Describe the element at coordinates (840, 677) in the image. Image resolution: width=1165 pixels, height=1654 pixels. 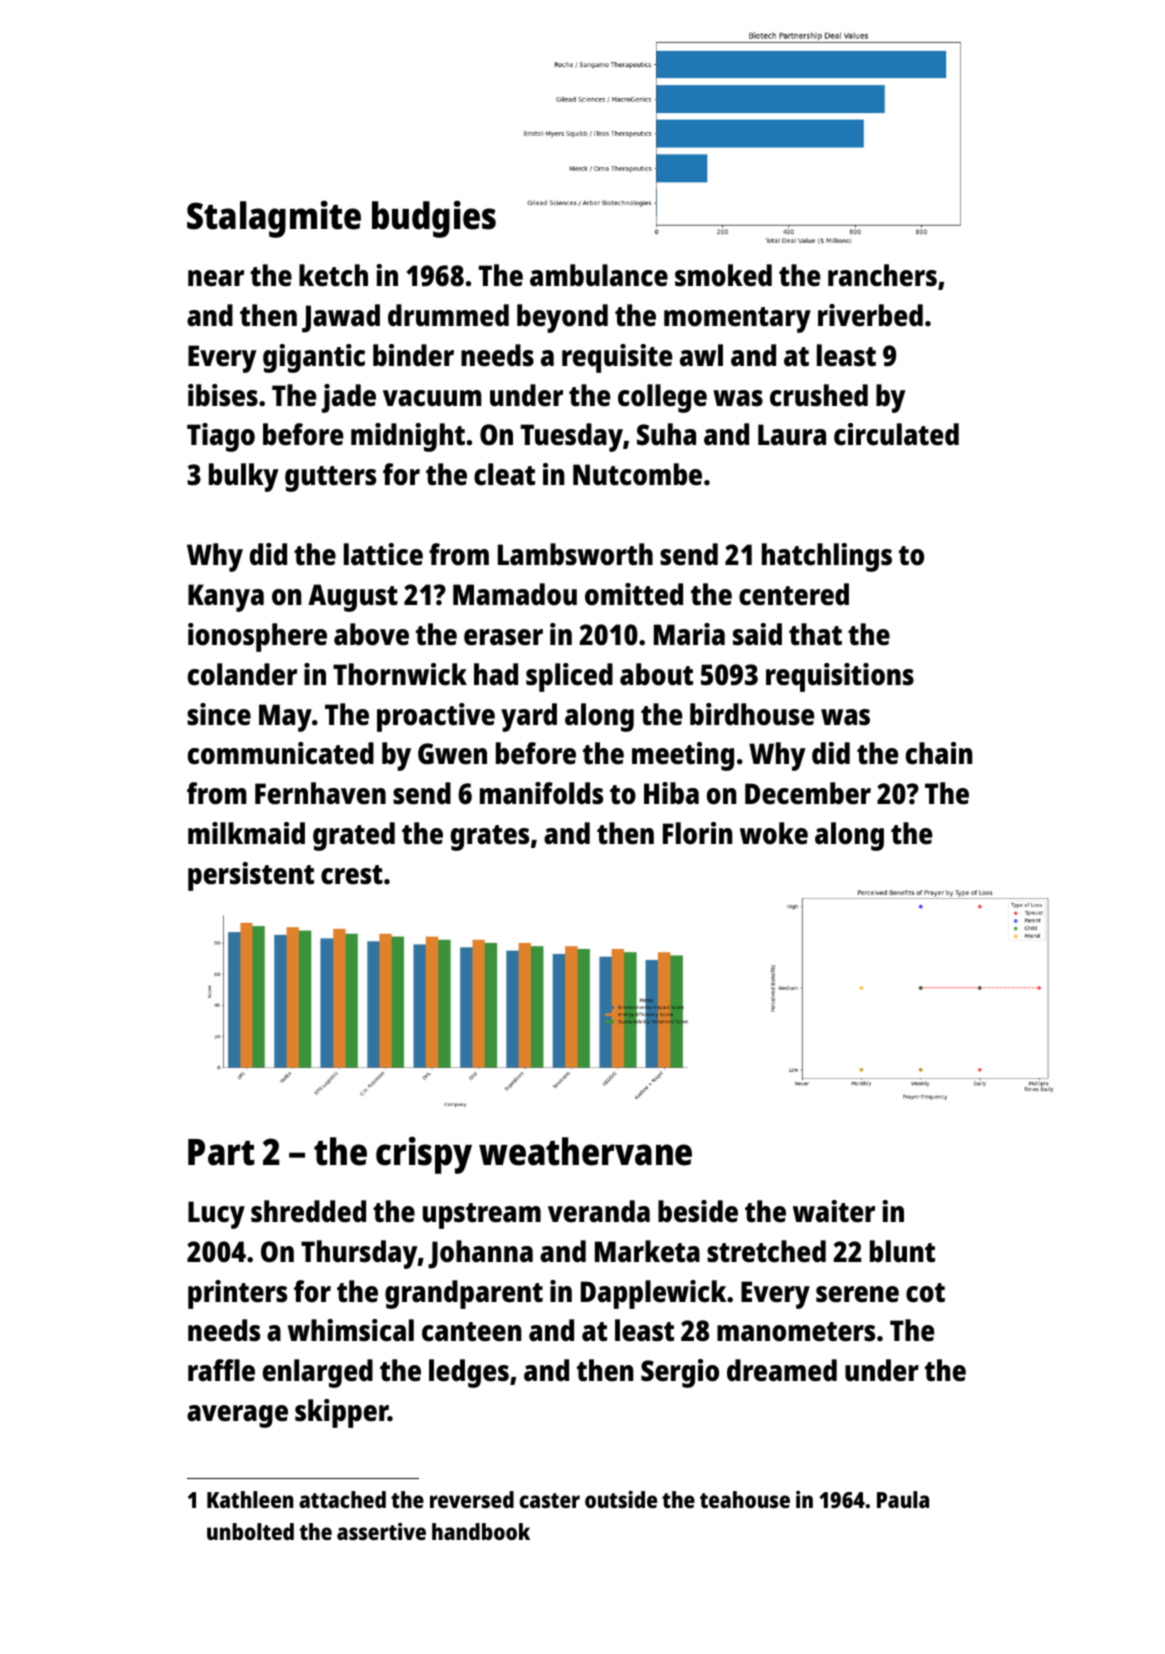
I see `requisitions` at that location.
